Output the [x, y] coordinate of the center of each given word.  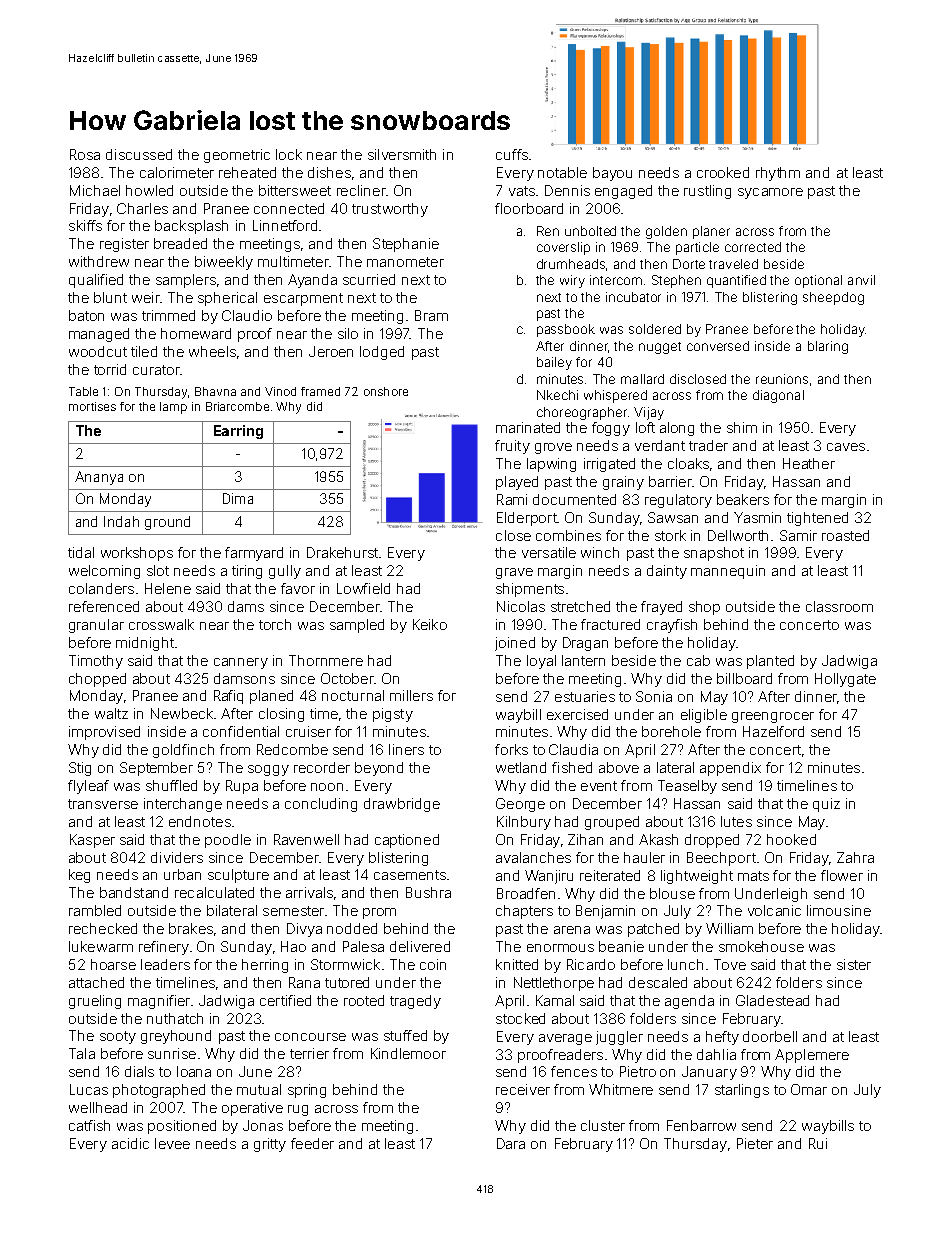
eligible [704, 716]
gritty [270, 1145]
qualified [96, 281]
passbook [566, 330]
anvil [861, 280]
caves [846, 447]
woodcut [98, 351]
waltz [111, 713]
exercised [577, 714]
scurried [369, 279]
